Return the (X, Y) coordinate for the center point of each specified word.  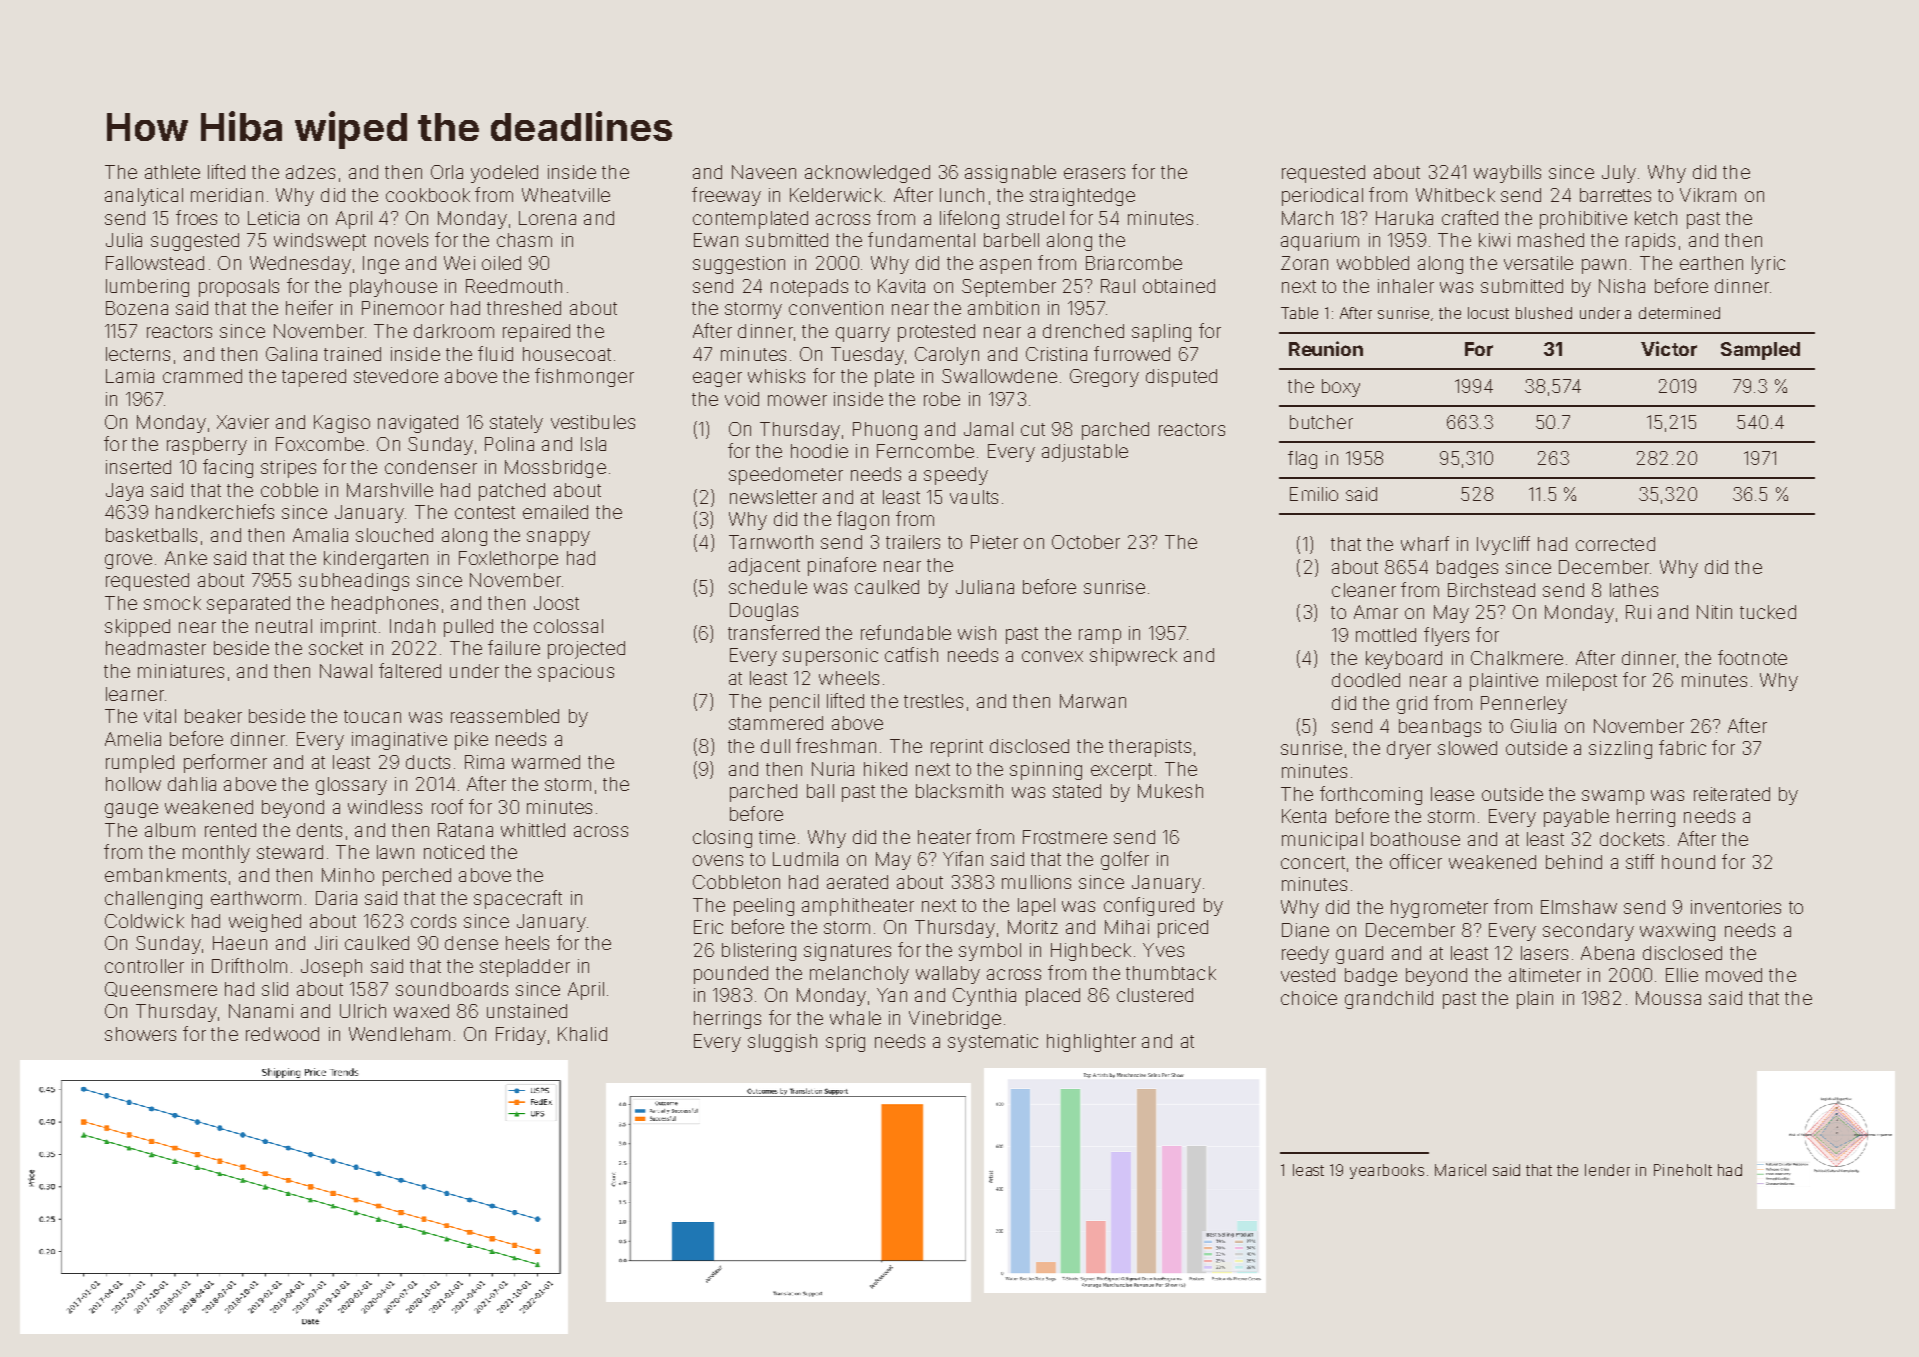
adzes (310, 172)
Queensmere (161, 989)
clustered (1155, 995)
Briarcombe (1134, 263)
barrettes (1615, 195)
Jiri (326, 943)
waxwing (1677, 932)
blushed (1544, 313)
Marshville (390, 490)
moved (1734, 975)
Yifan (963, 858)
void (742, 399)
